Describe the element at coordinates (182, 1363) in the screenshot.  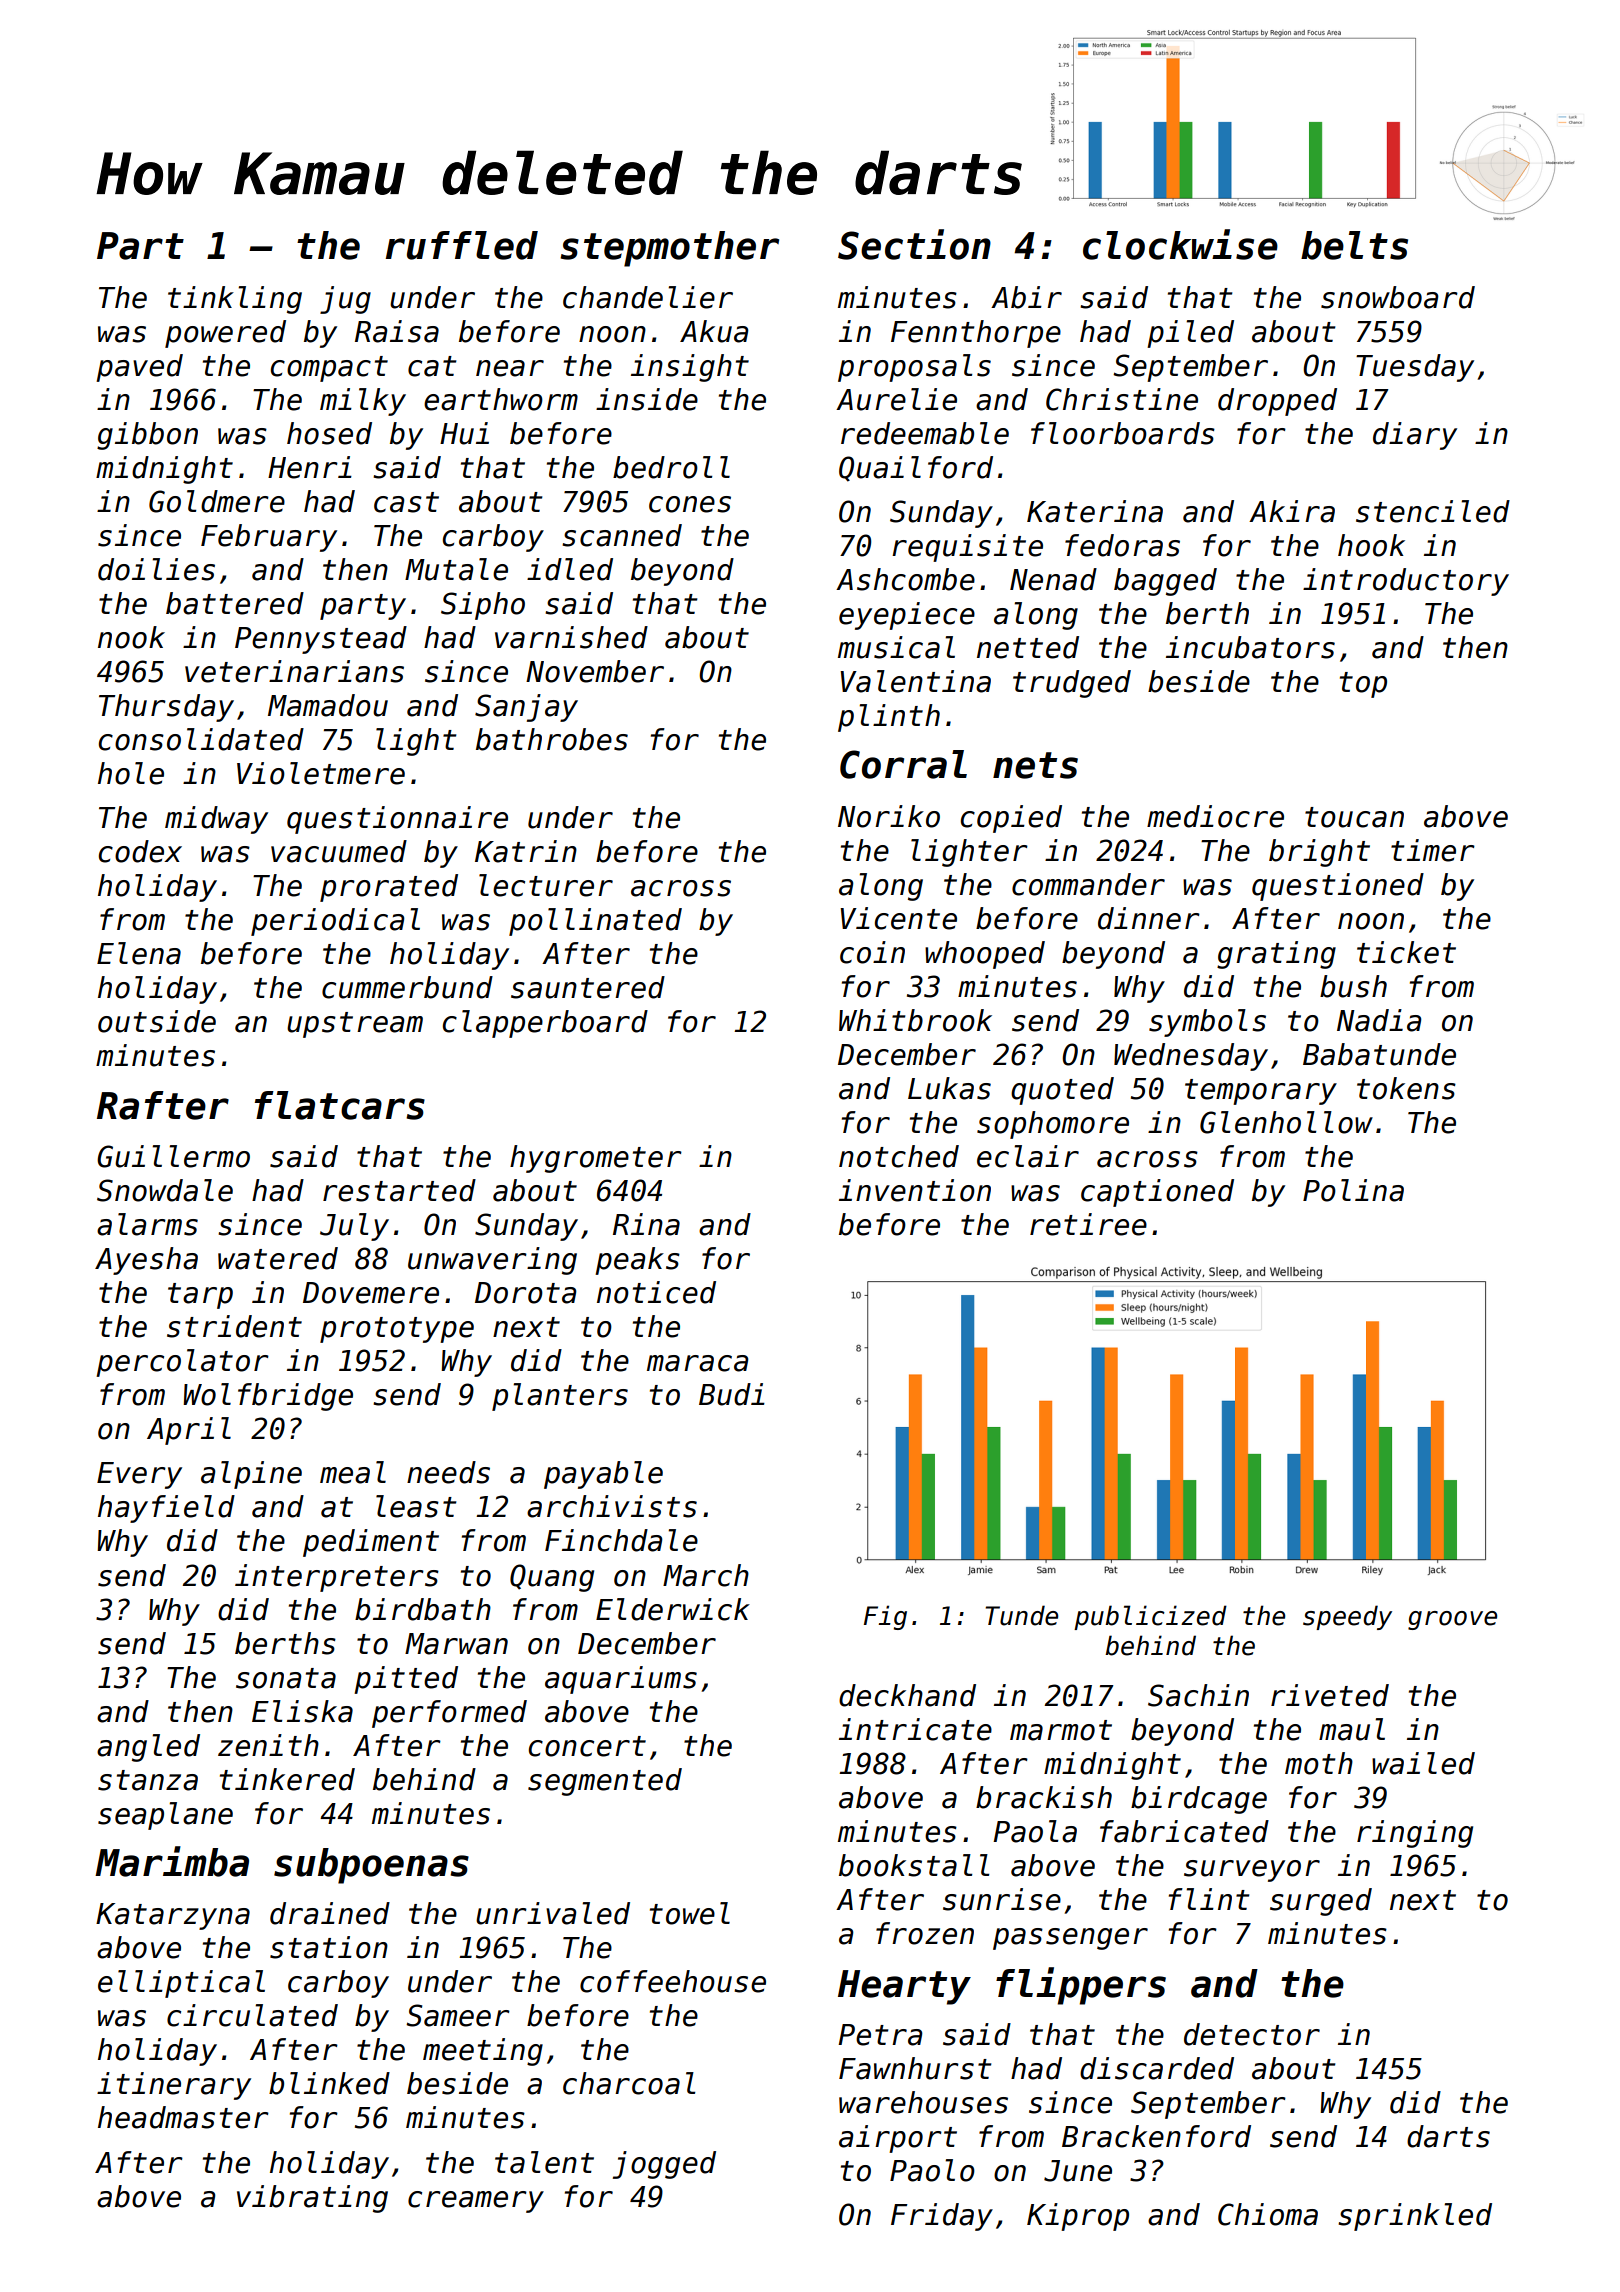
I see `percolator` at that location.
